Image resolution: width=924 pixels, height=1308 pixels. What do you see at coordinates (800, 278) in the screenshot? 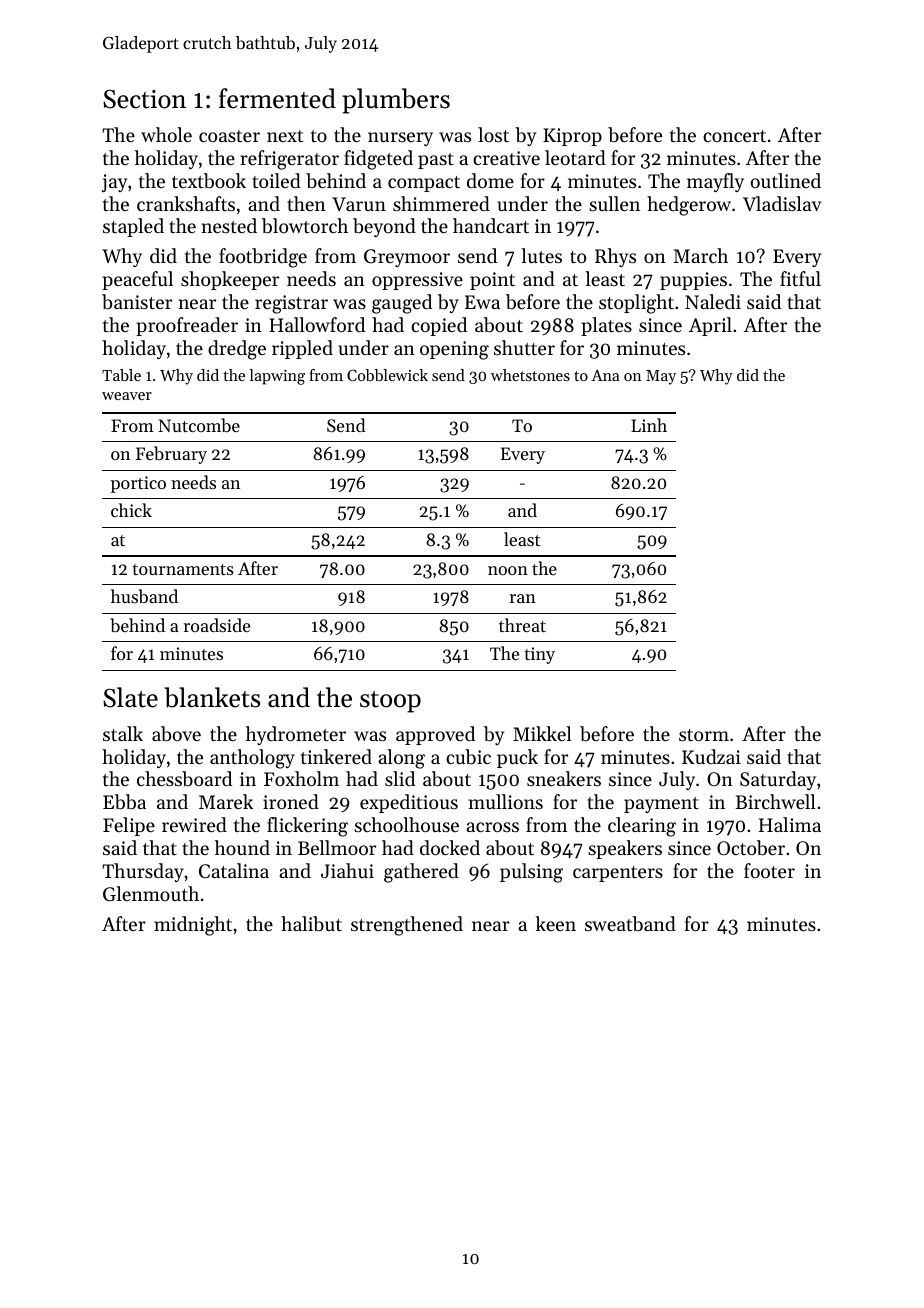
I see `fitful` at bounding box center [800, 278].
